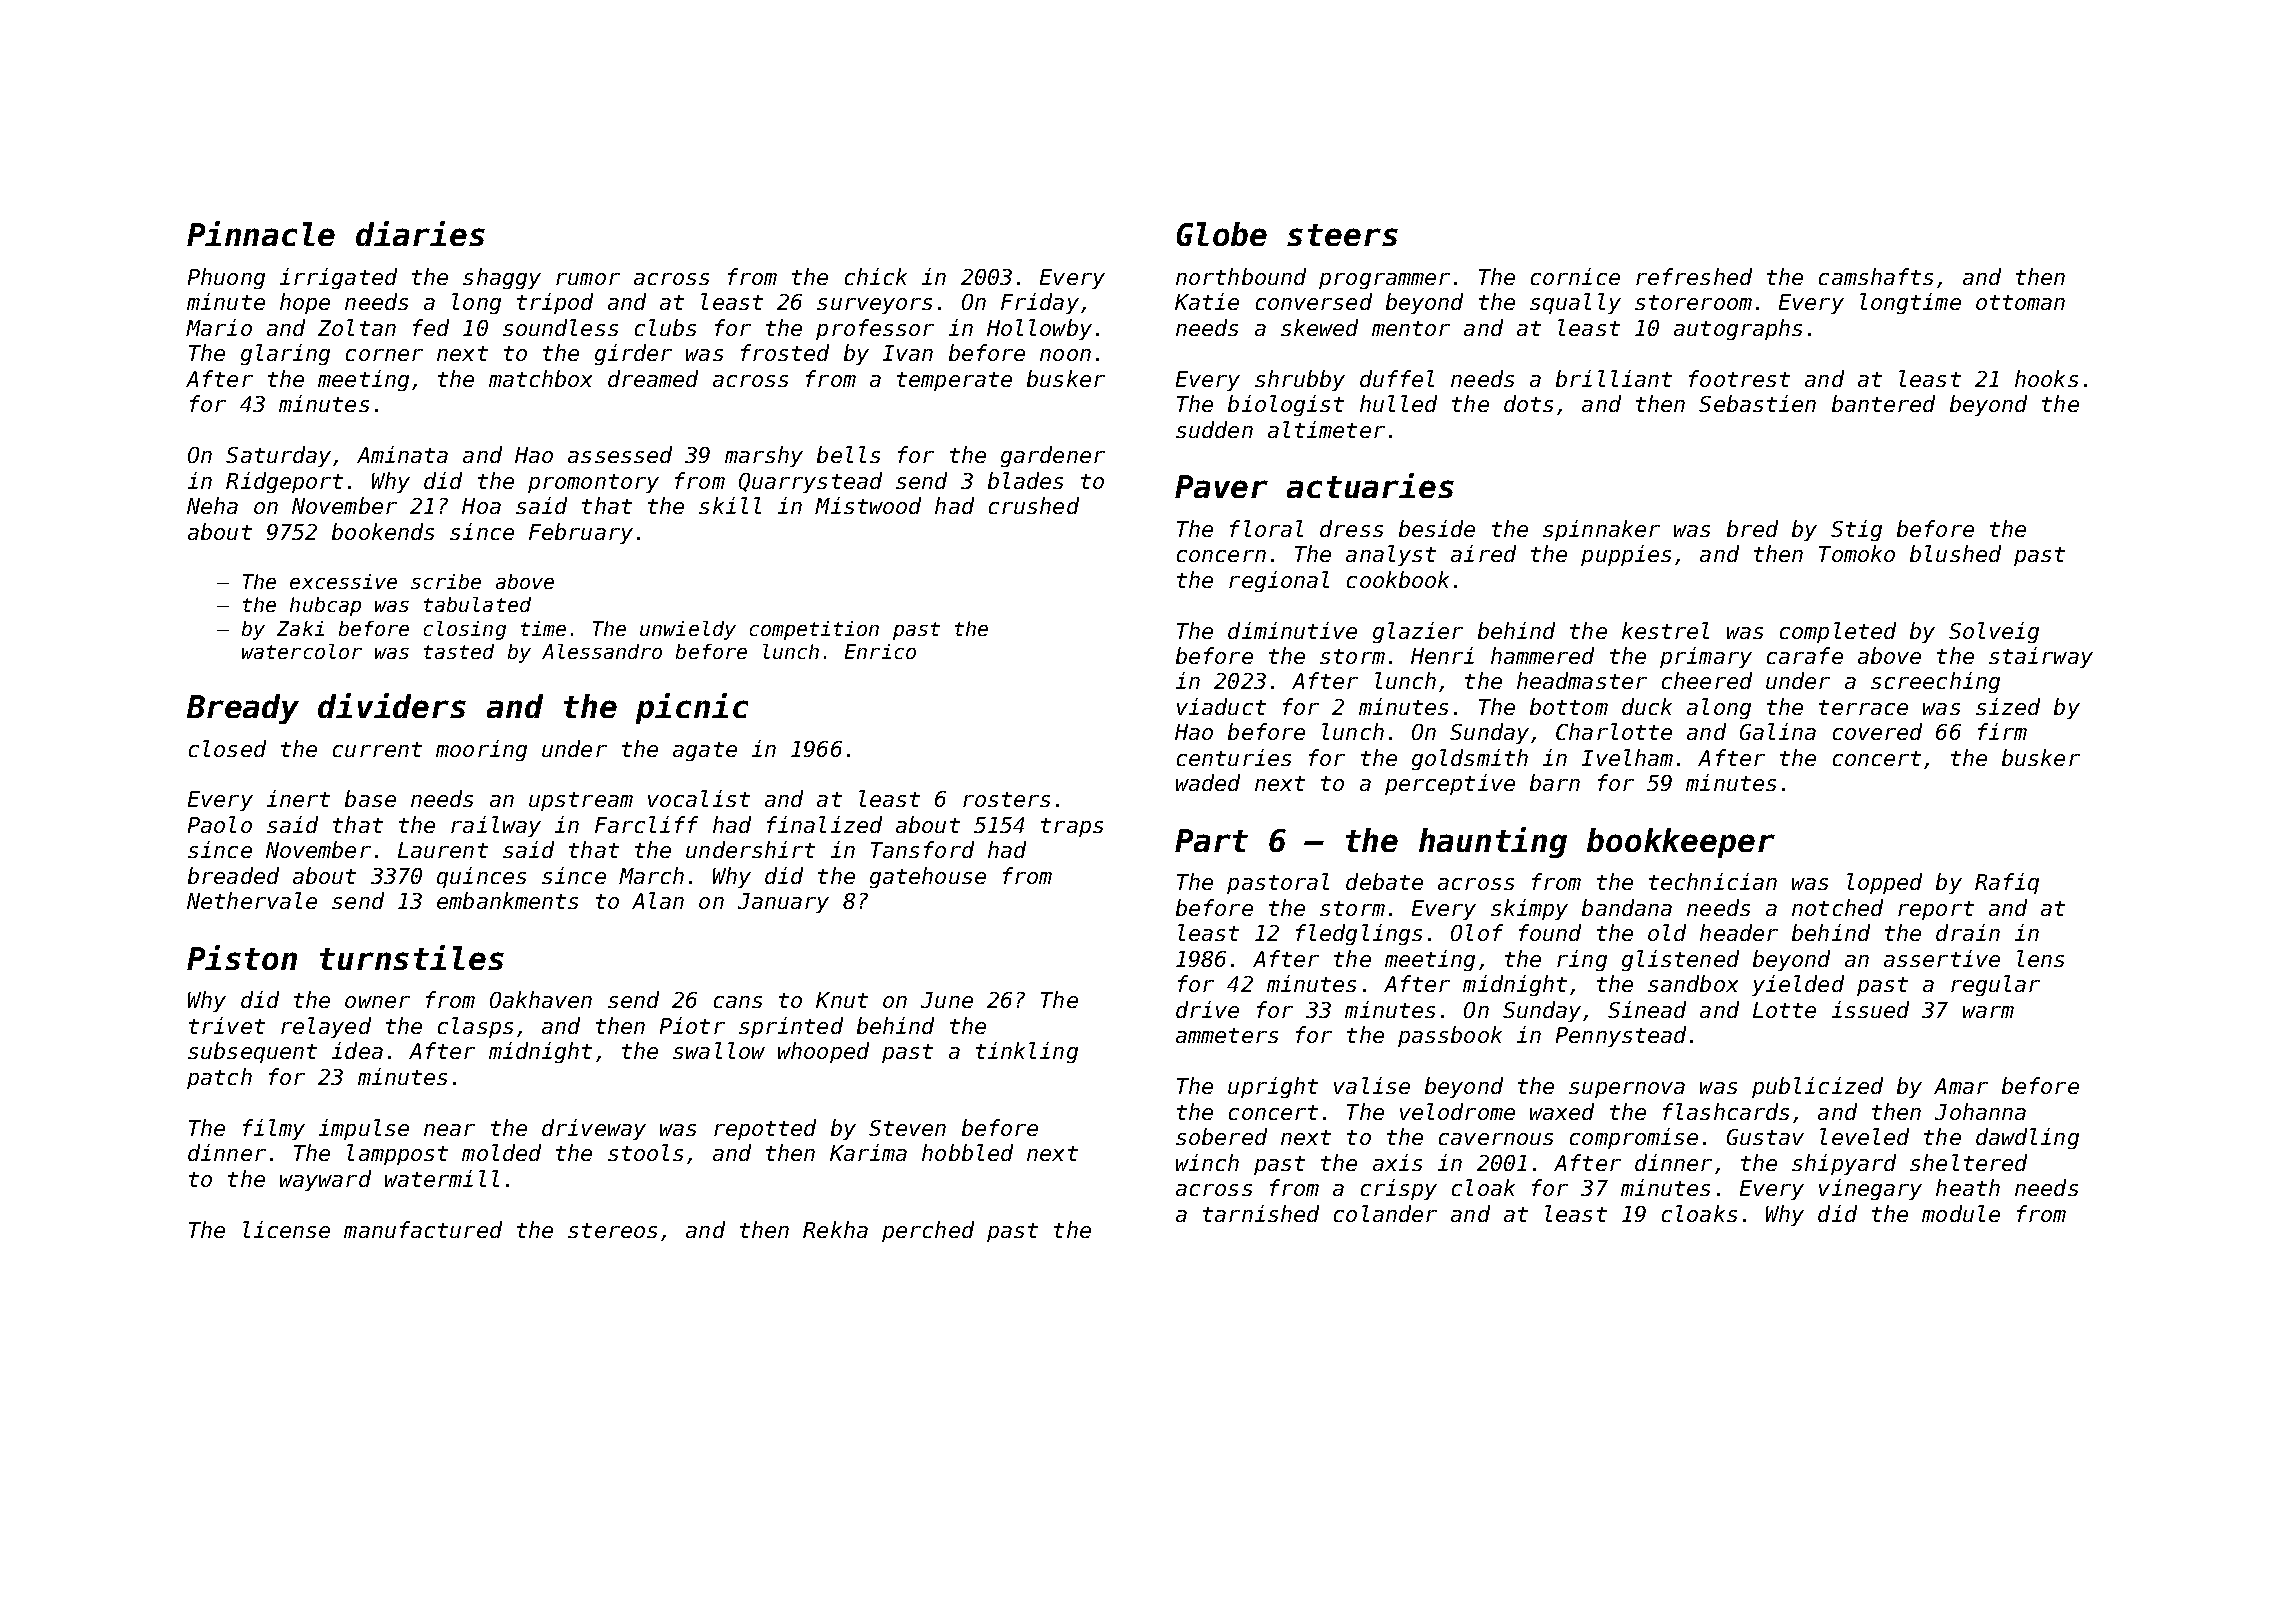  What do you see at coordinates (1726, 1111) in the image?
I see `flashcards` at bounding box center [1726, 1111].
